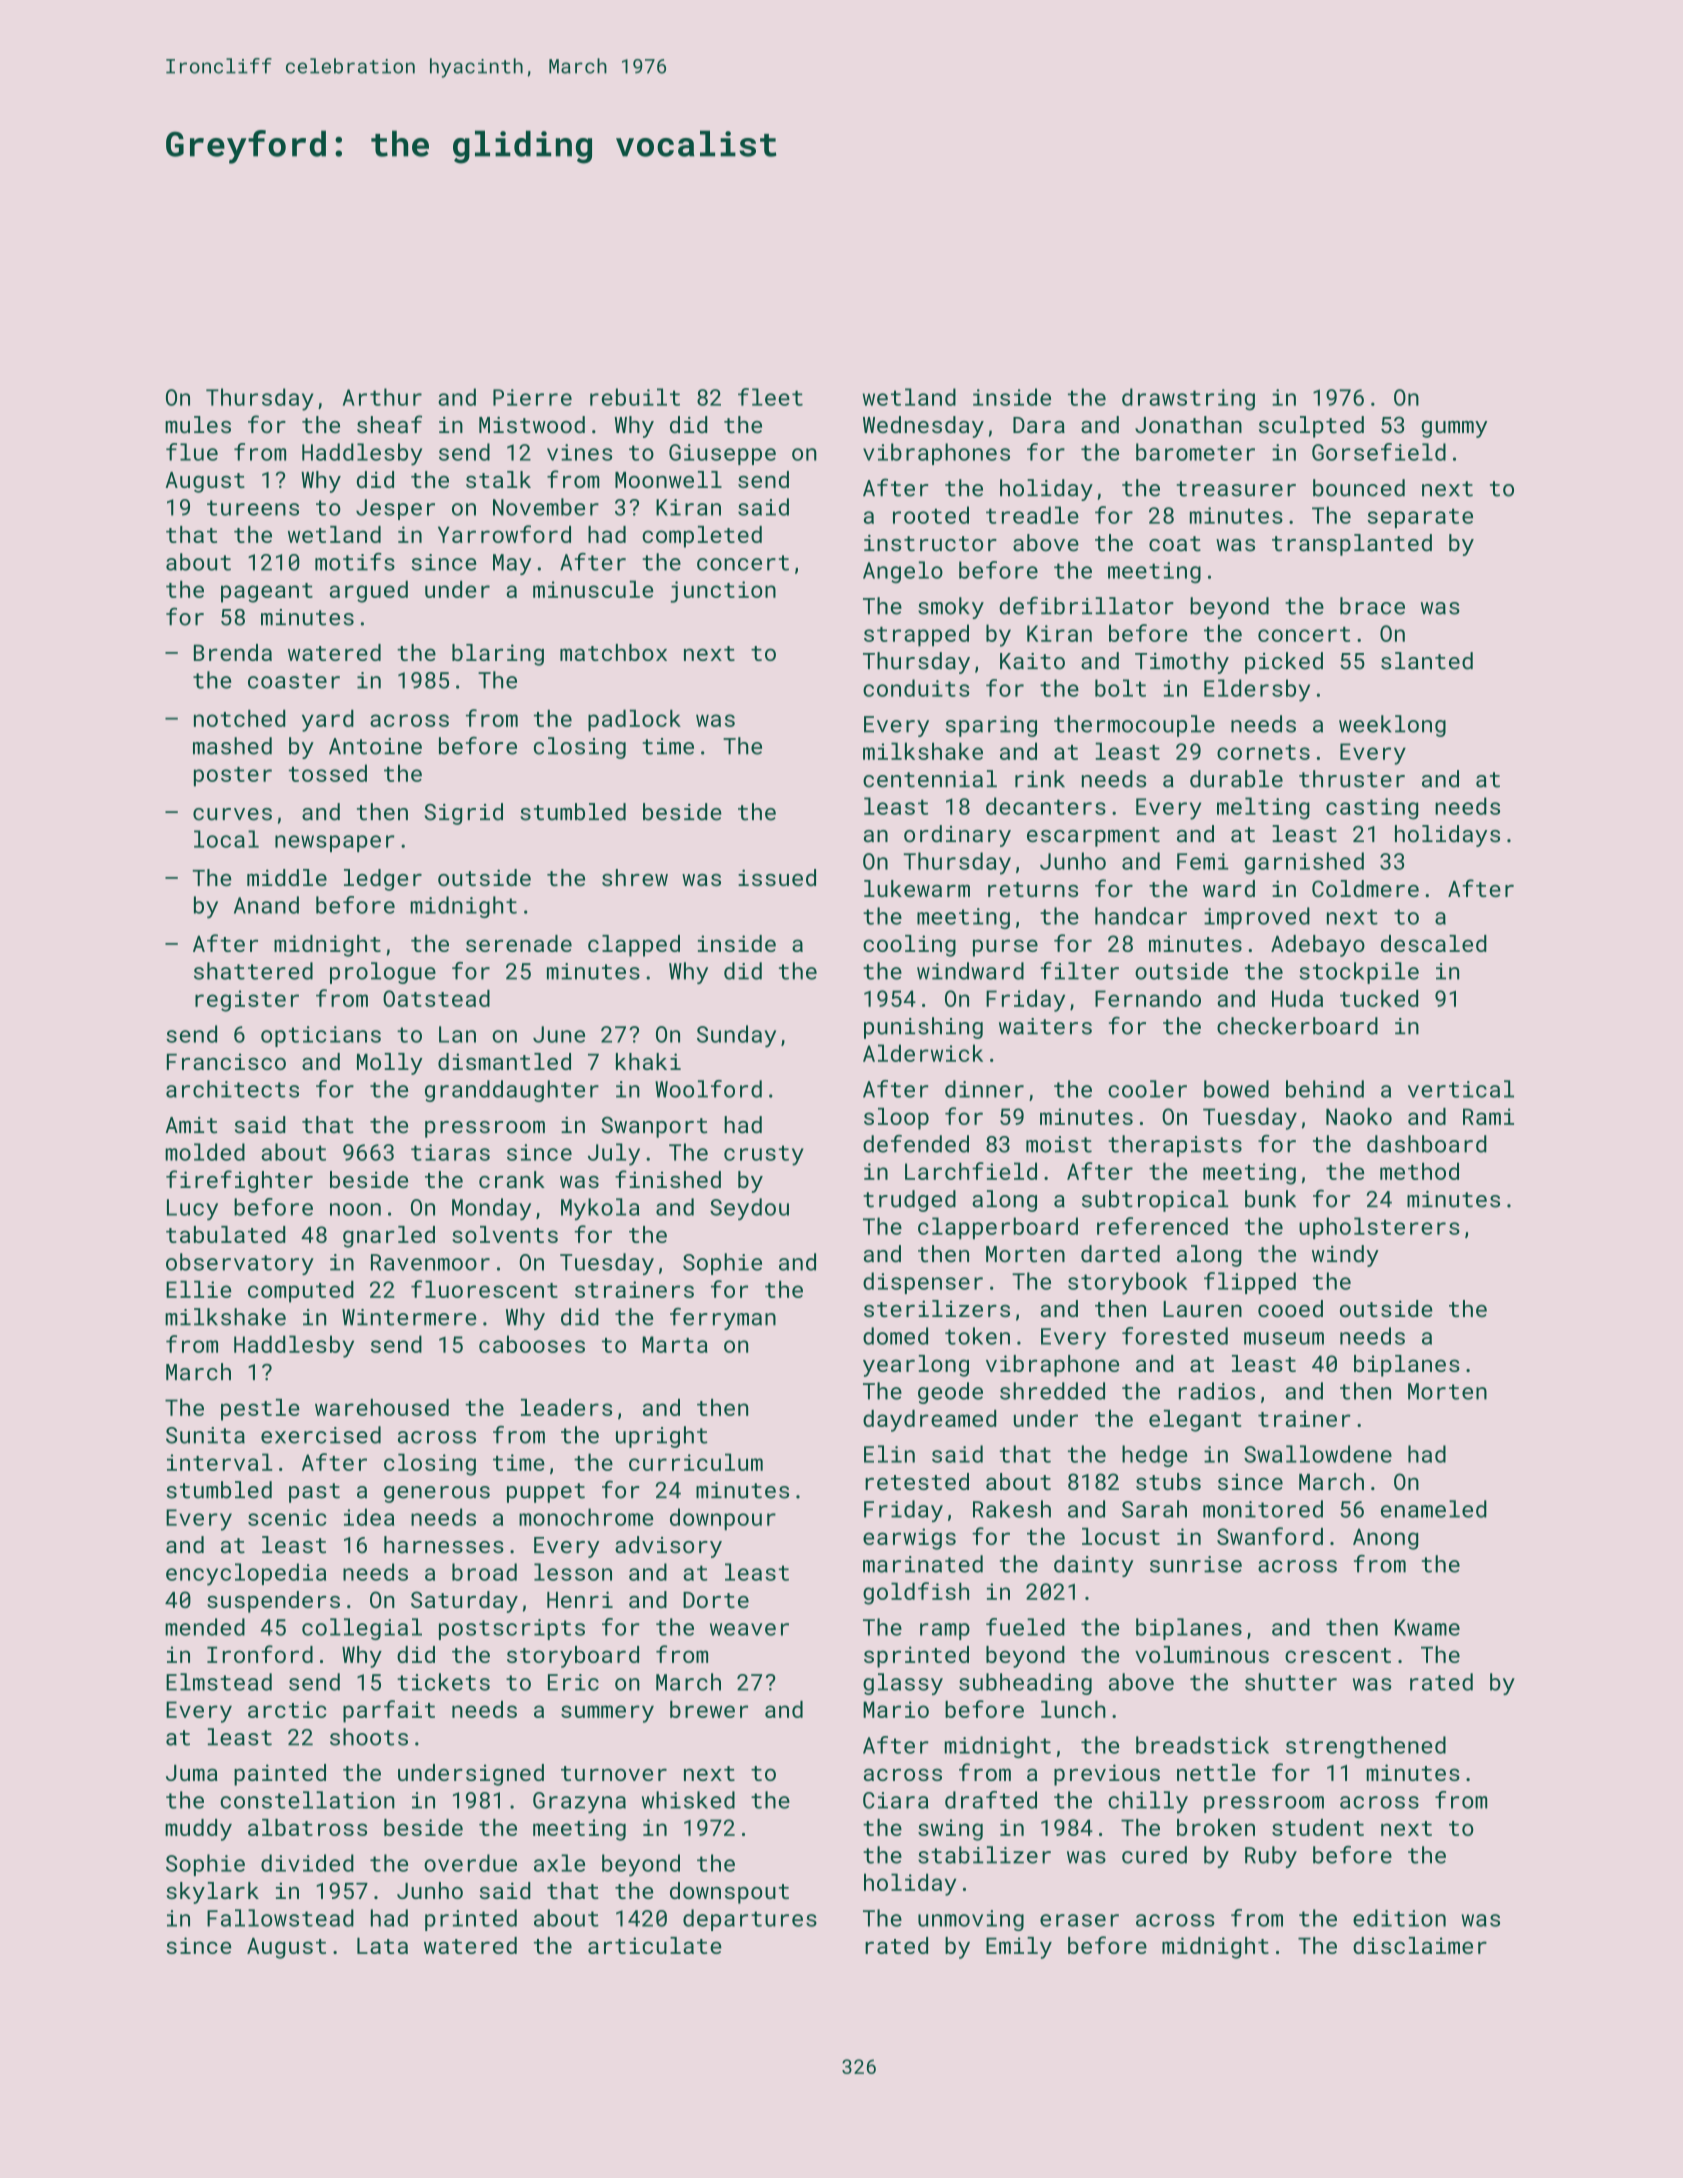  What do you see at coordinates (709, 1709) in the screenshot?
I see `brewer` at bounding box center [709, 1709].
